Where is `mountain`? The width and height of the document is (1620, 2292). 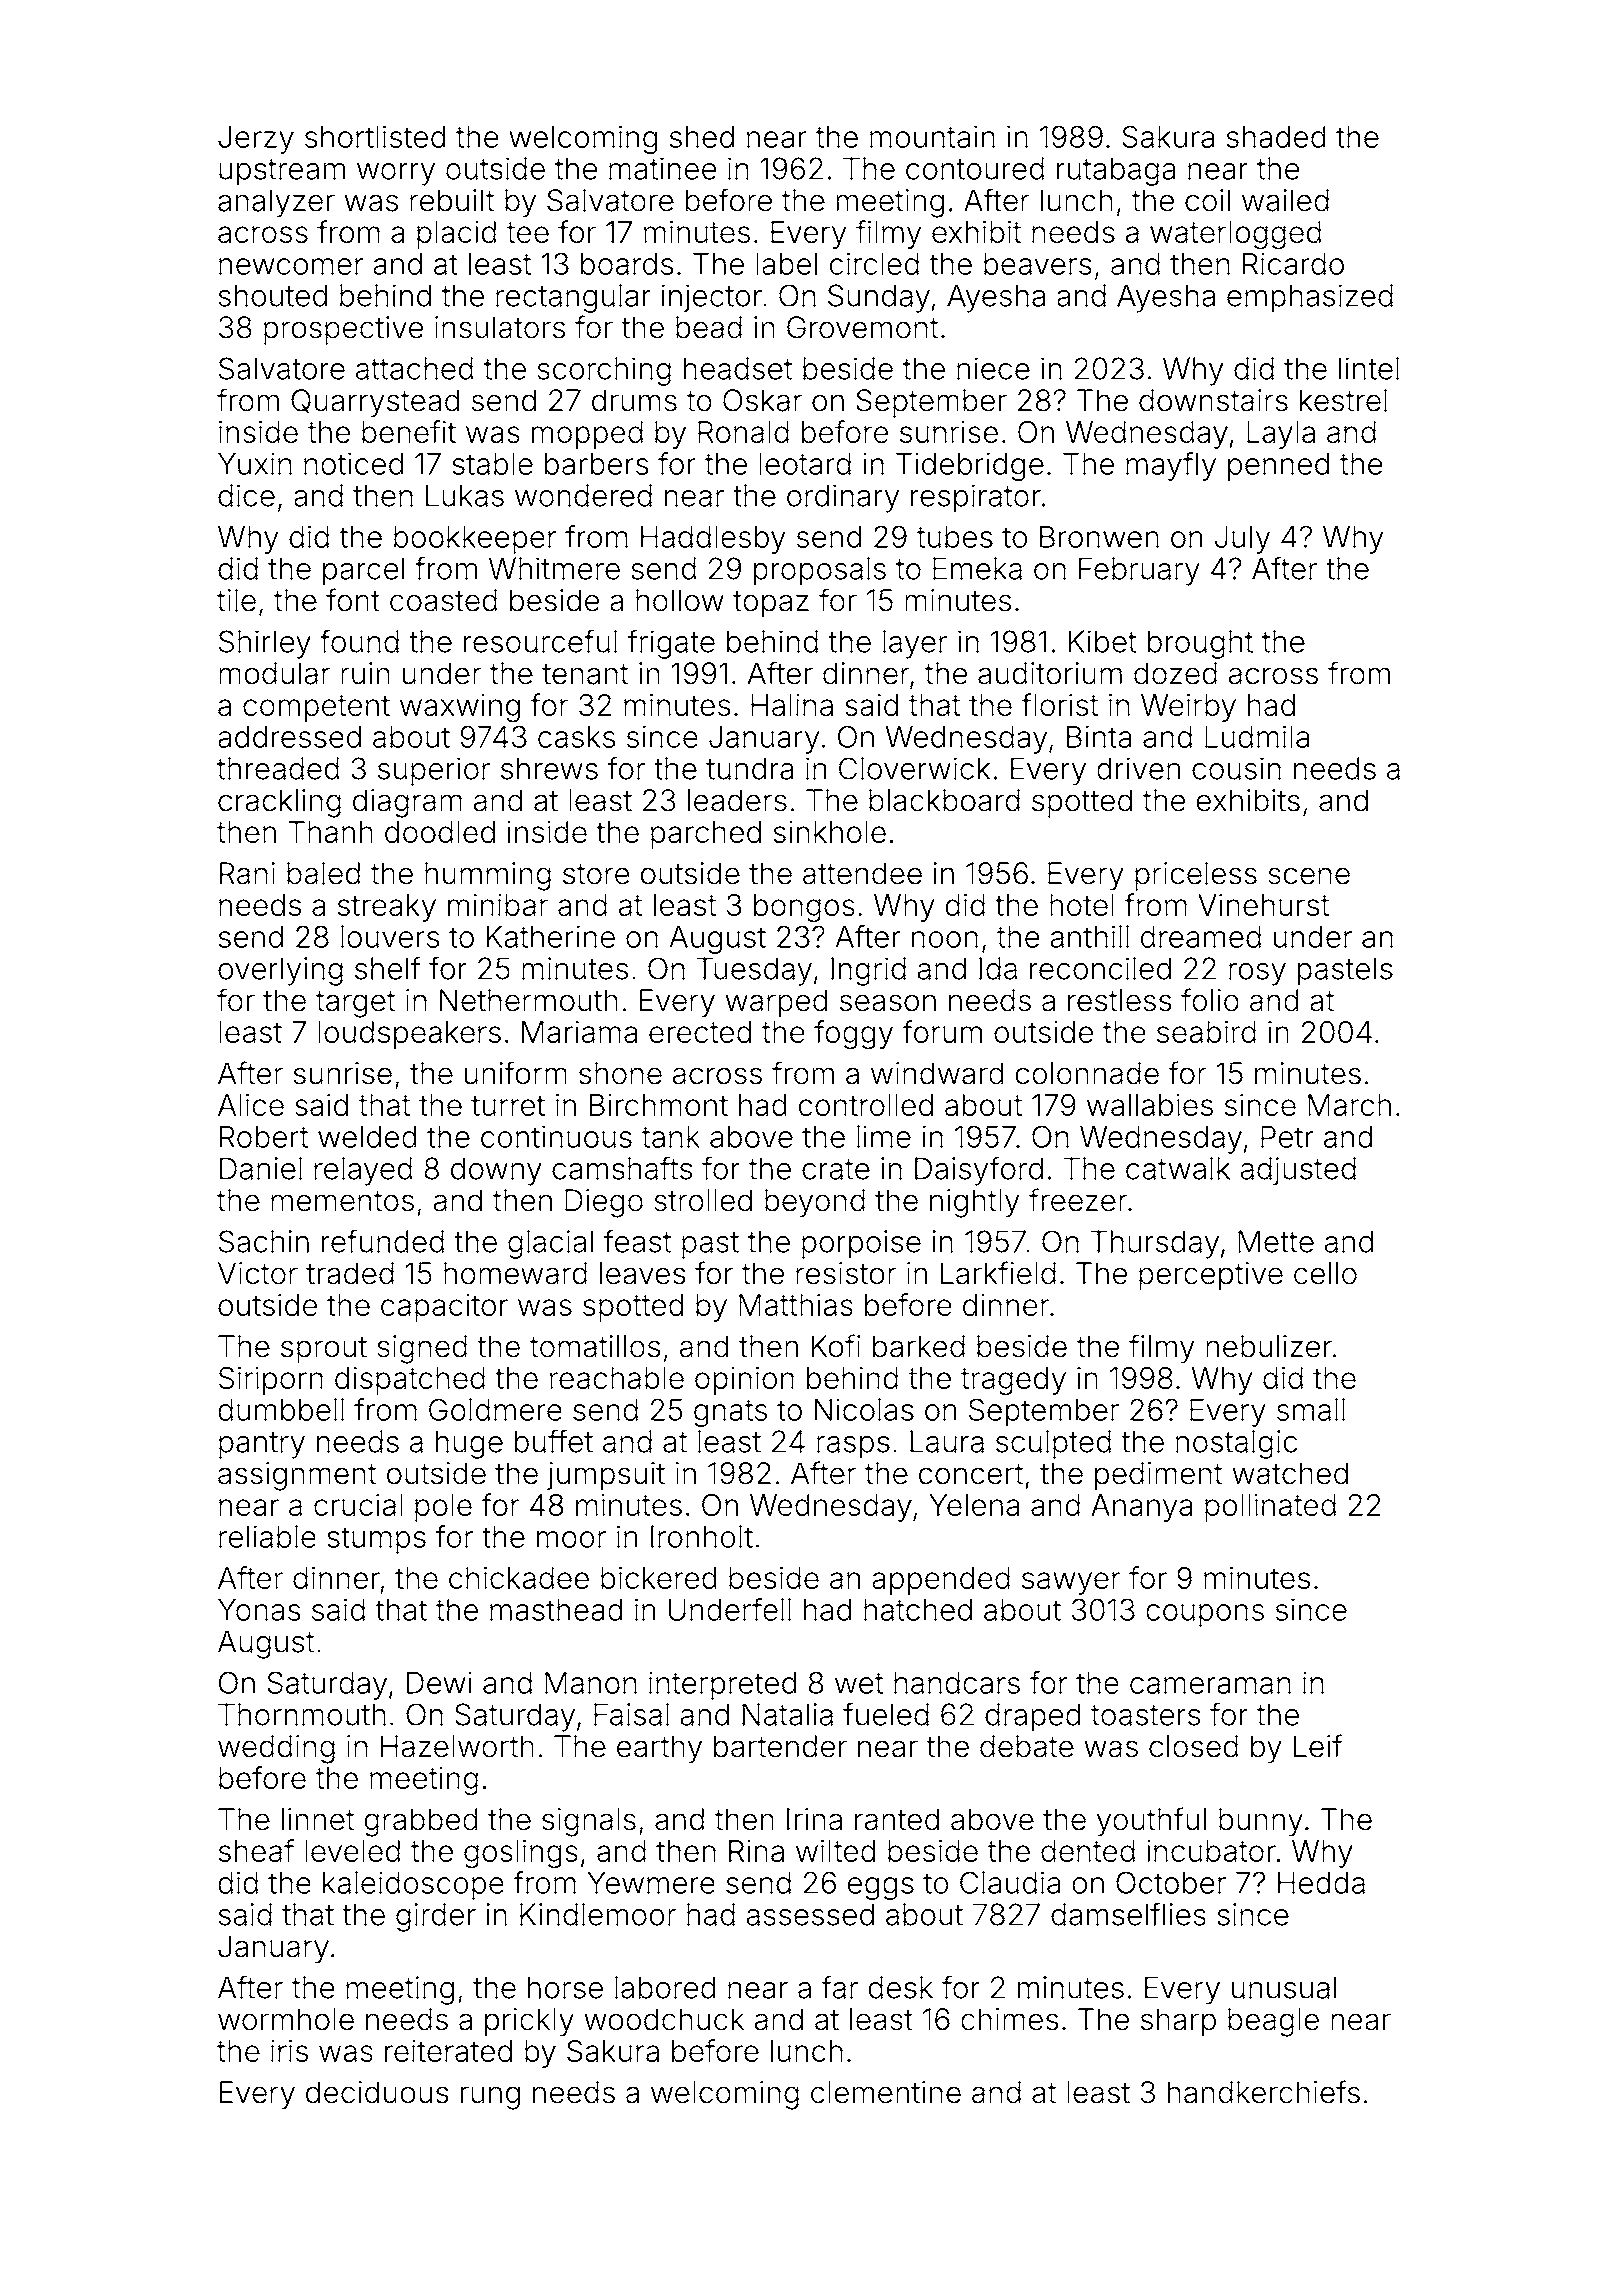
mountain is located at coordinates (932, 136).
